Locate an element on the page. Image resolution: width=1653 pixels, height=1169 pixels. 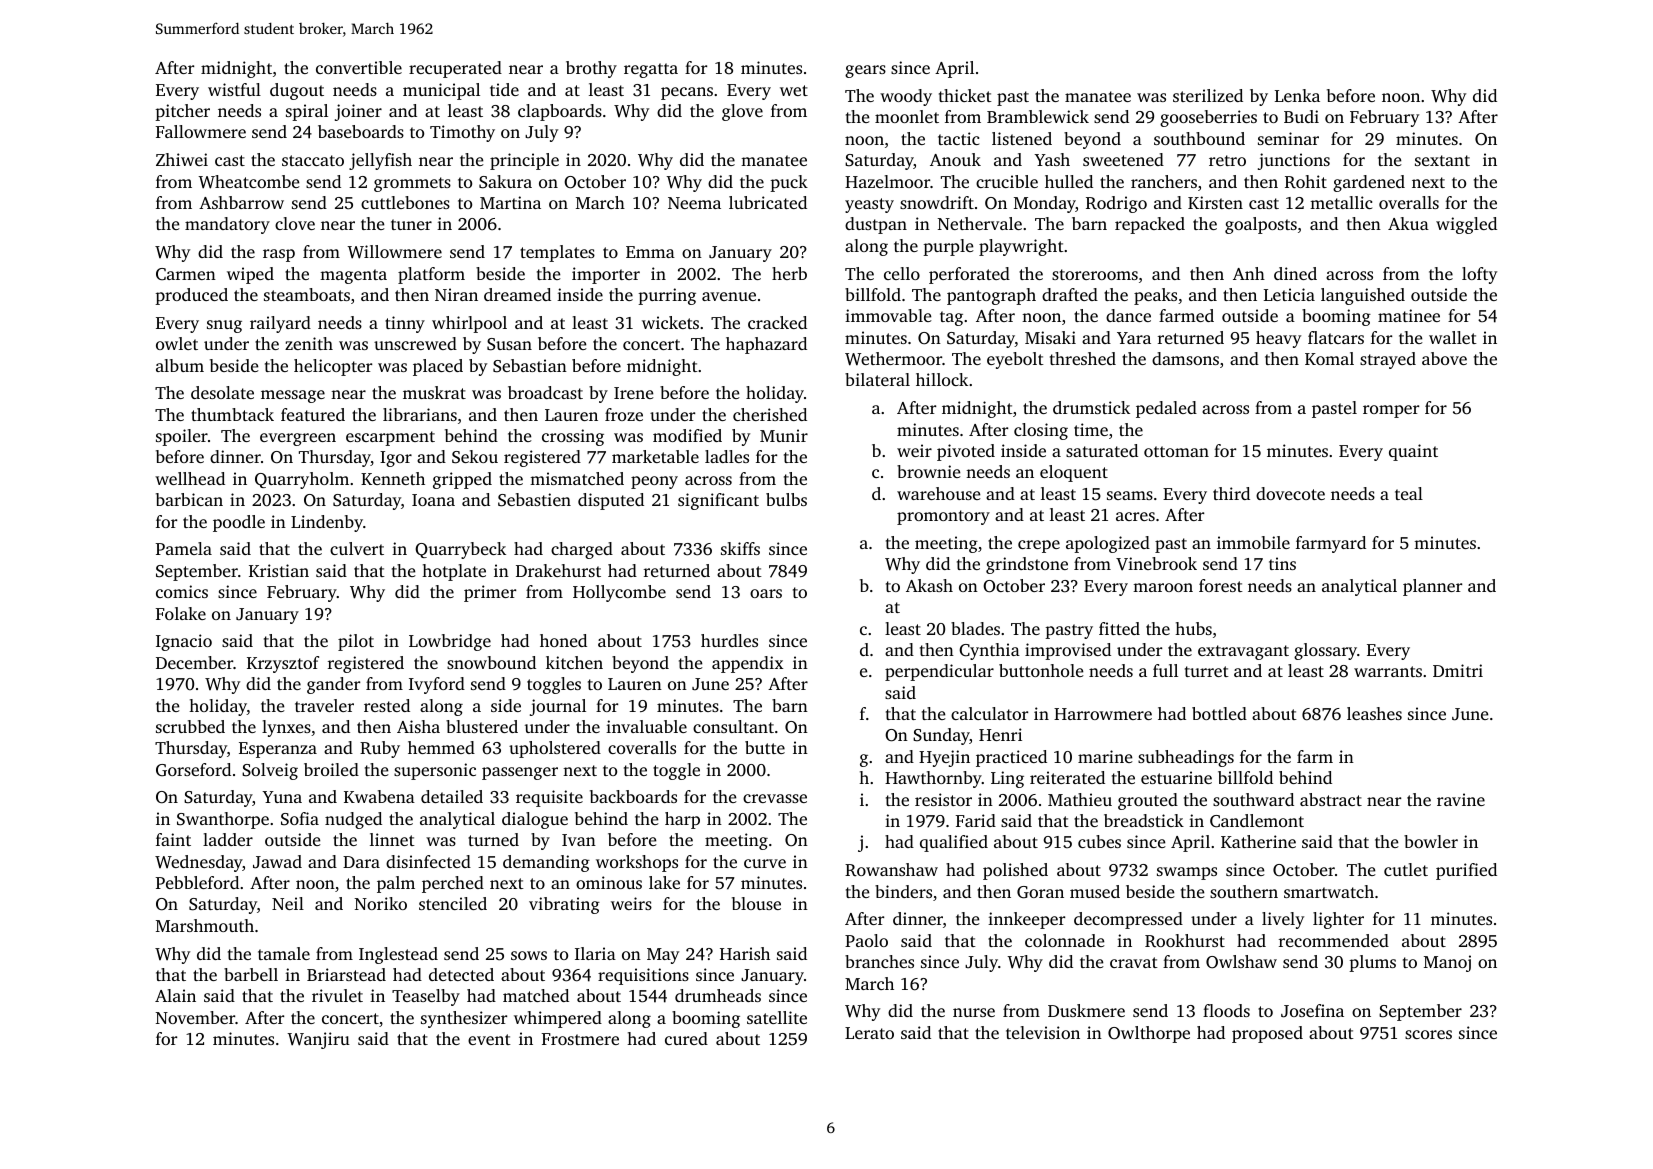
Lenka is located at coordinates (1297, 95).
